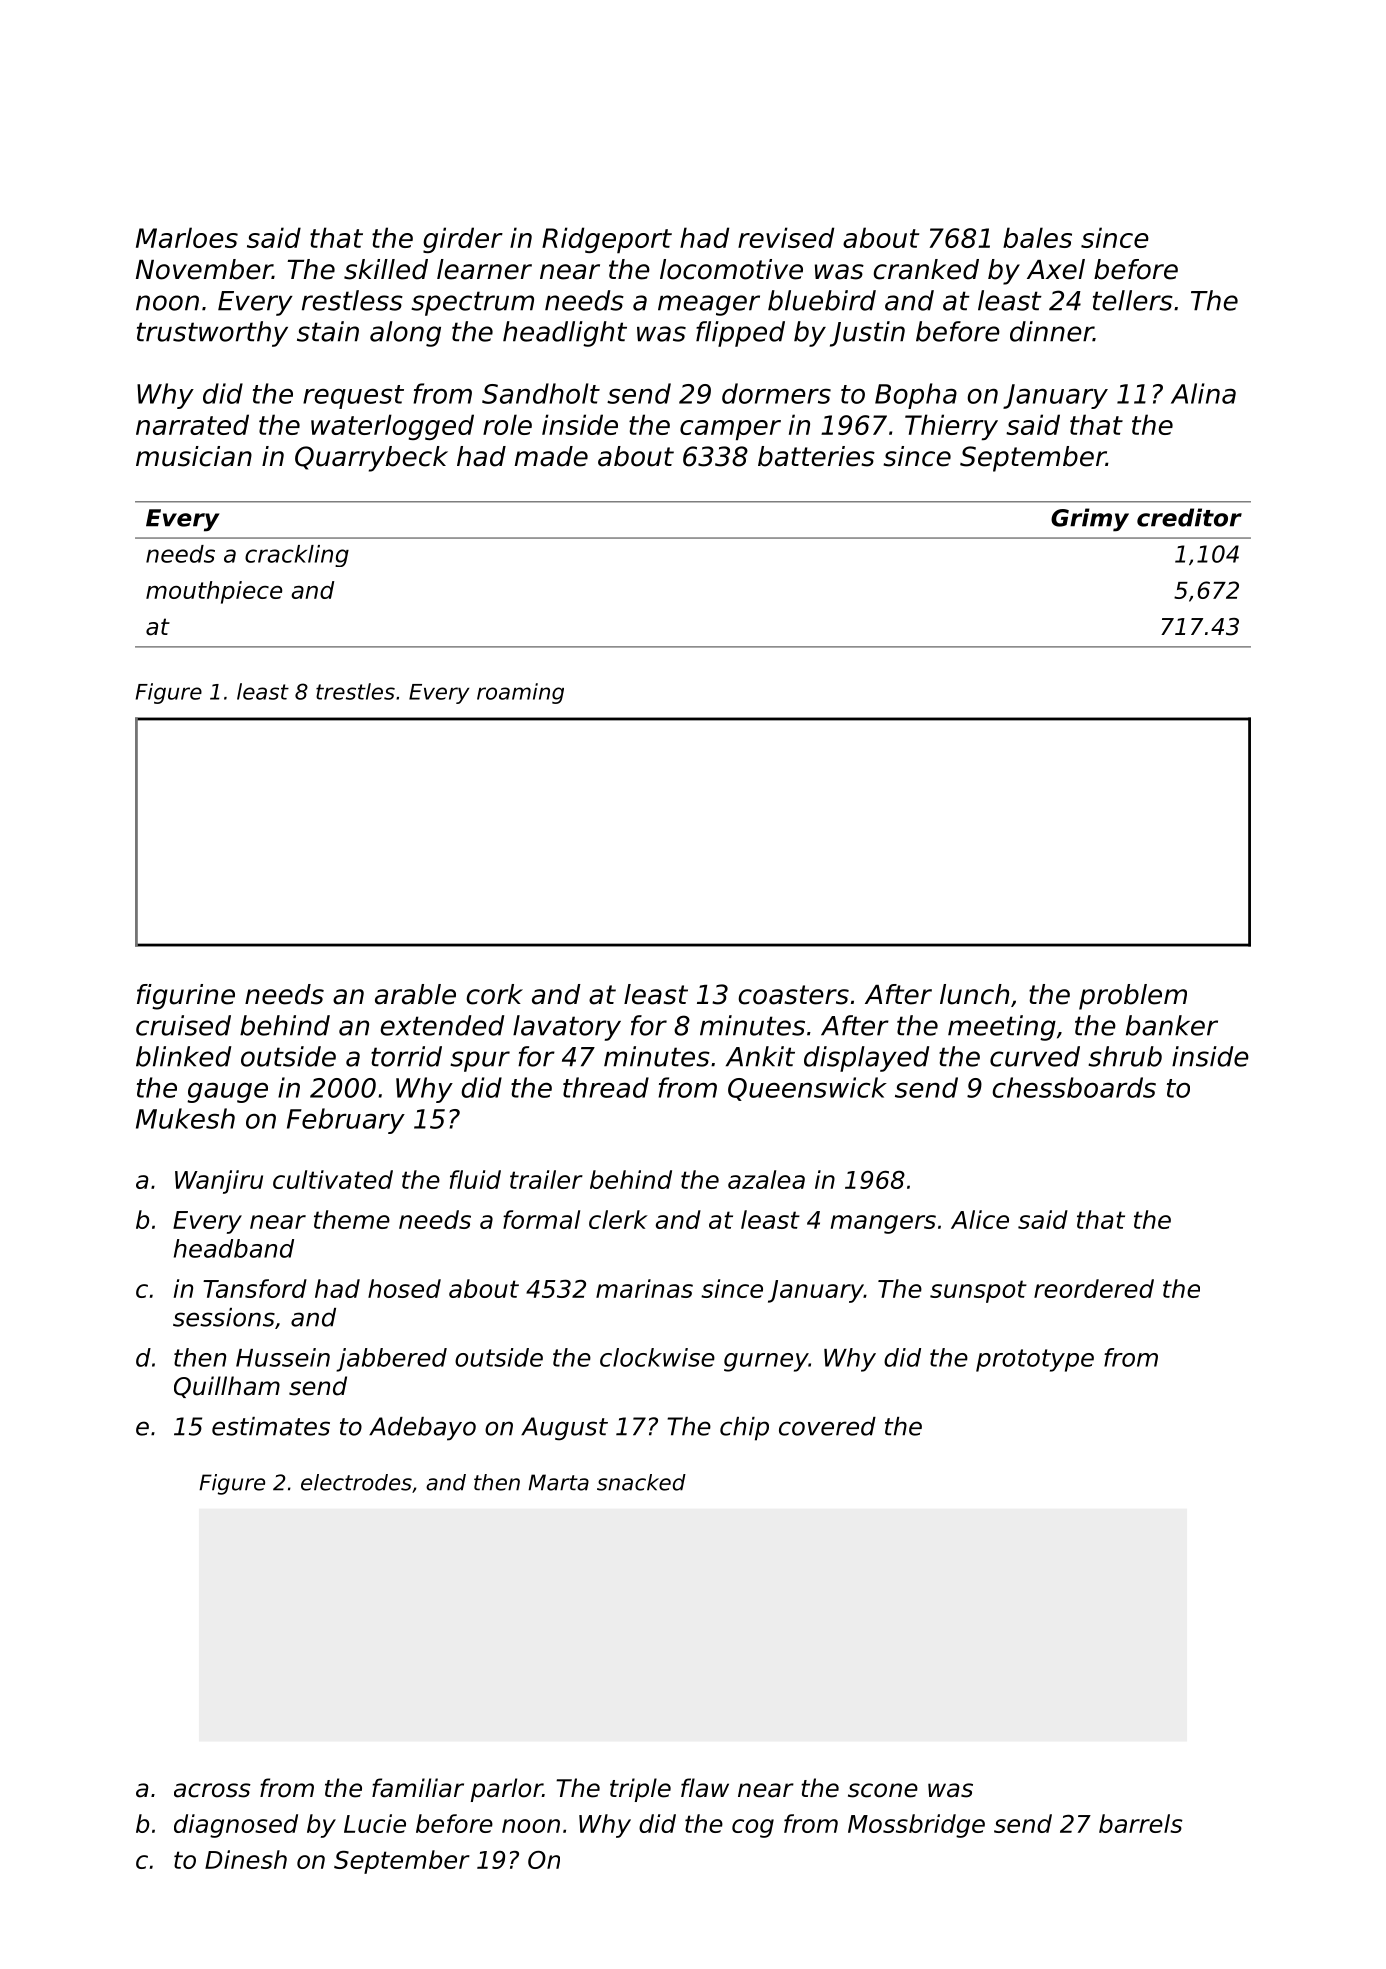 Image resolution: width=1386 pixels, height=1969 pixels. What do you see at coordinates (730, 430) in the document?
I see `camper` at bounding box center [730, 430].
